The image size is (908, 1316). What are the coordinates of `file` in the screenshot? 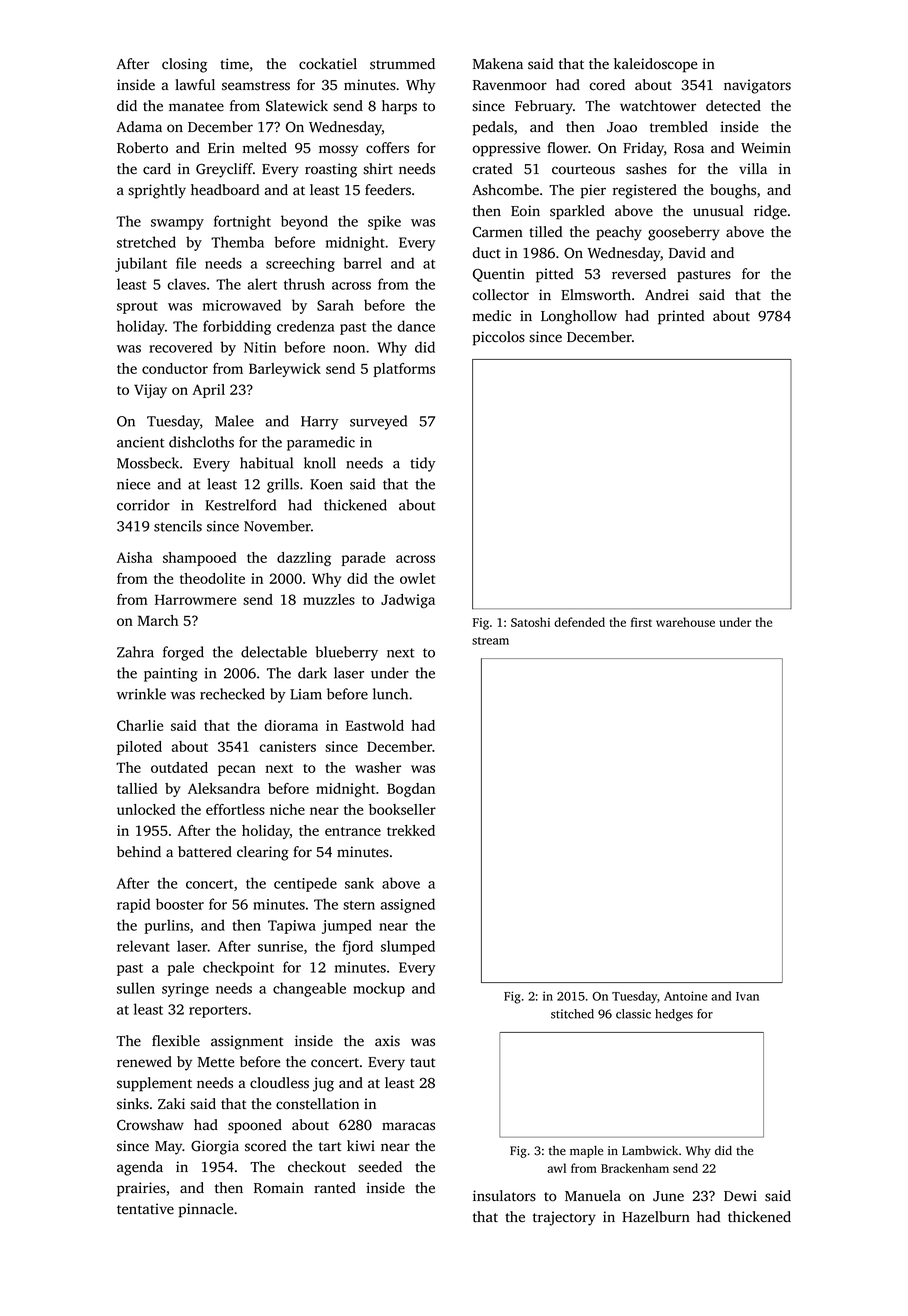 It's located at (186, 263).
